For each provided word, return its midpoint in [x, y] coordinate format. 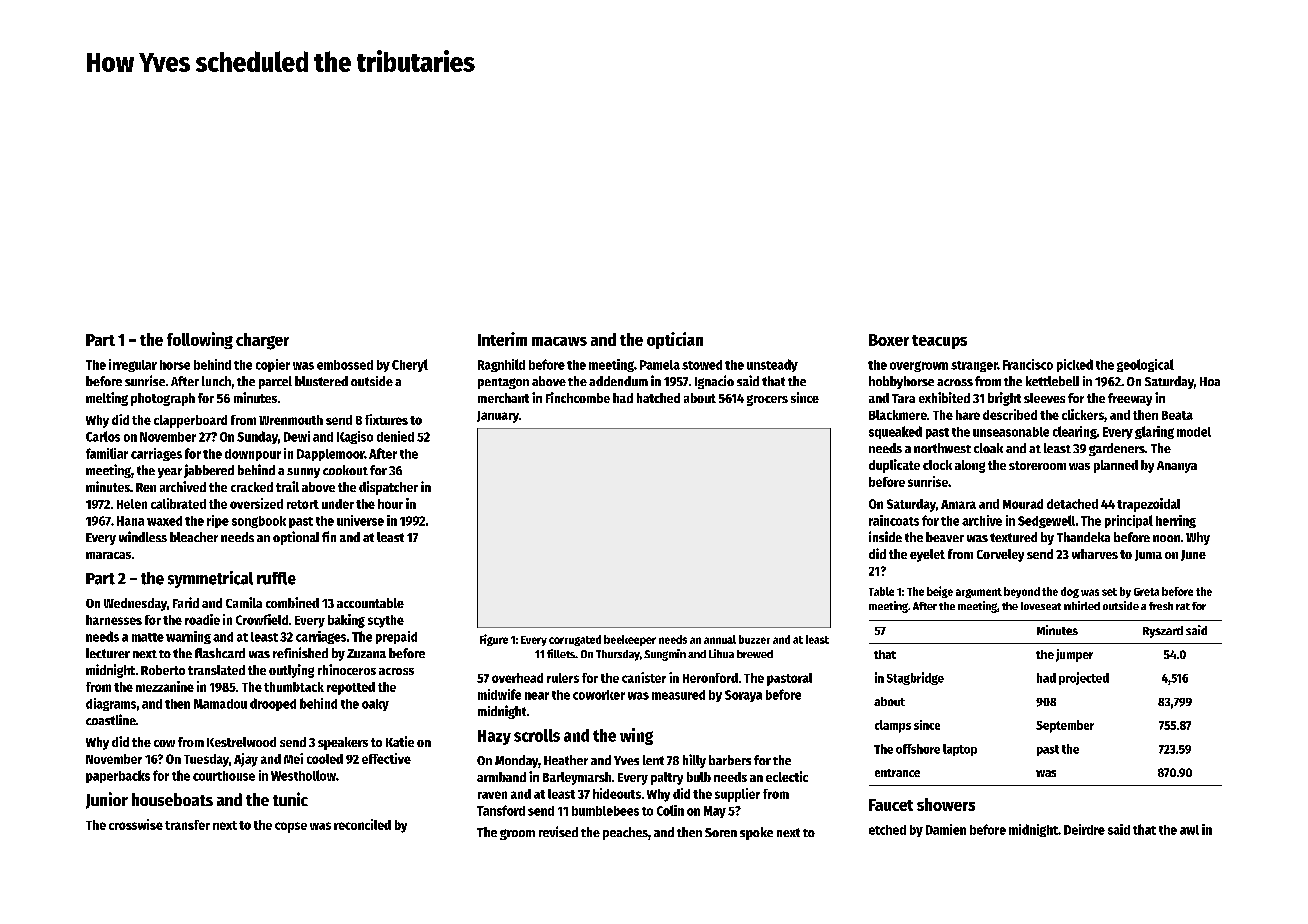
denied [395, 436]
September [1065, 726]
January [498, 417]
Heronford [710, 678]
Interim [502, 339]
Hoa [1210, 381]
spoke [756, 833]
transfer [187, 825]
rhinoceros [347, 669]
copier [273, 365]
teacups [939, 342]
